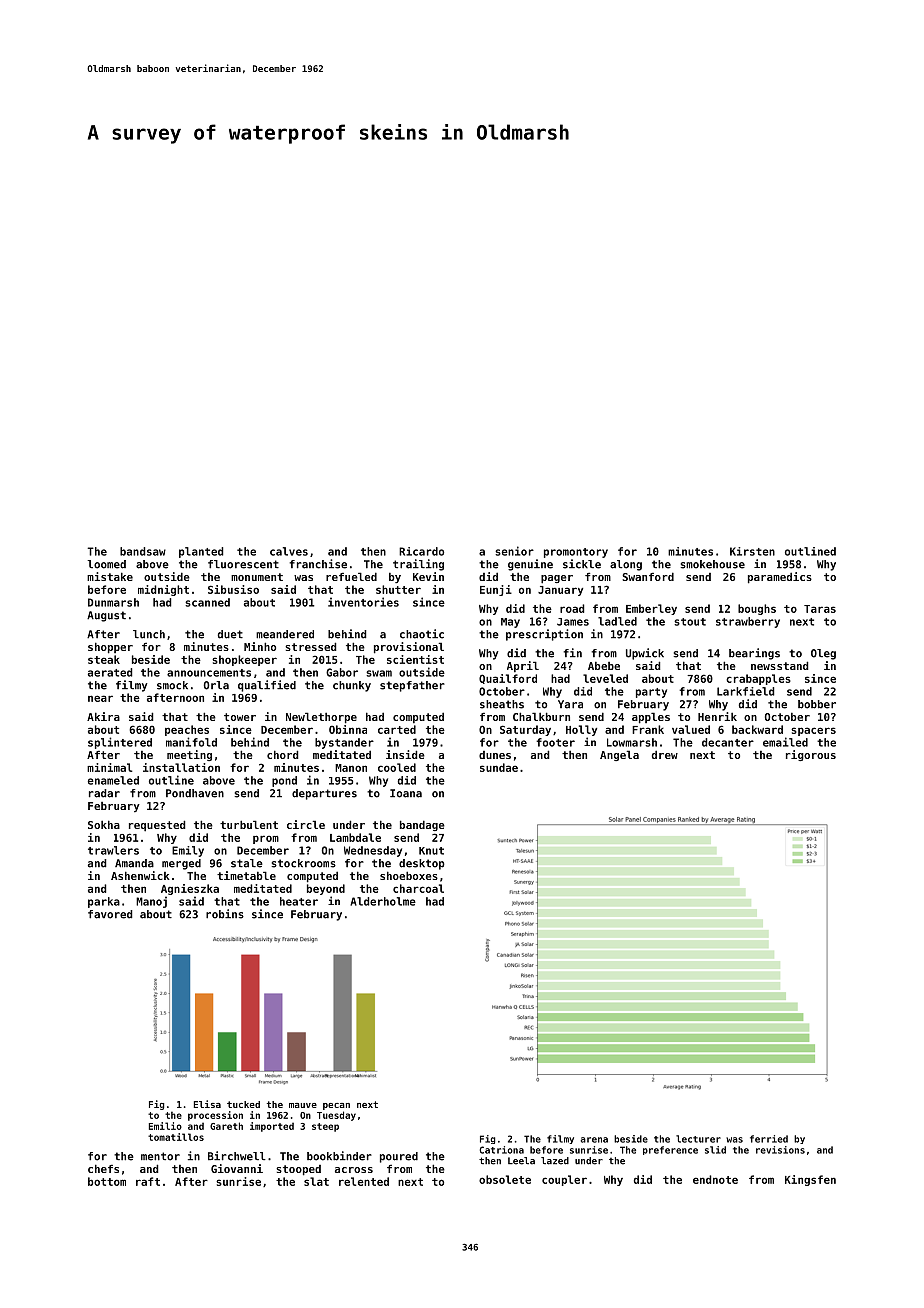 This document has height=1308, width=924. What do you see at coordinates (187, 730) in the document?
I see `peaches` at bounding box center [187, 730].
